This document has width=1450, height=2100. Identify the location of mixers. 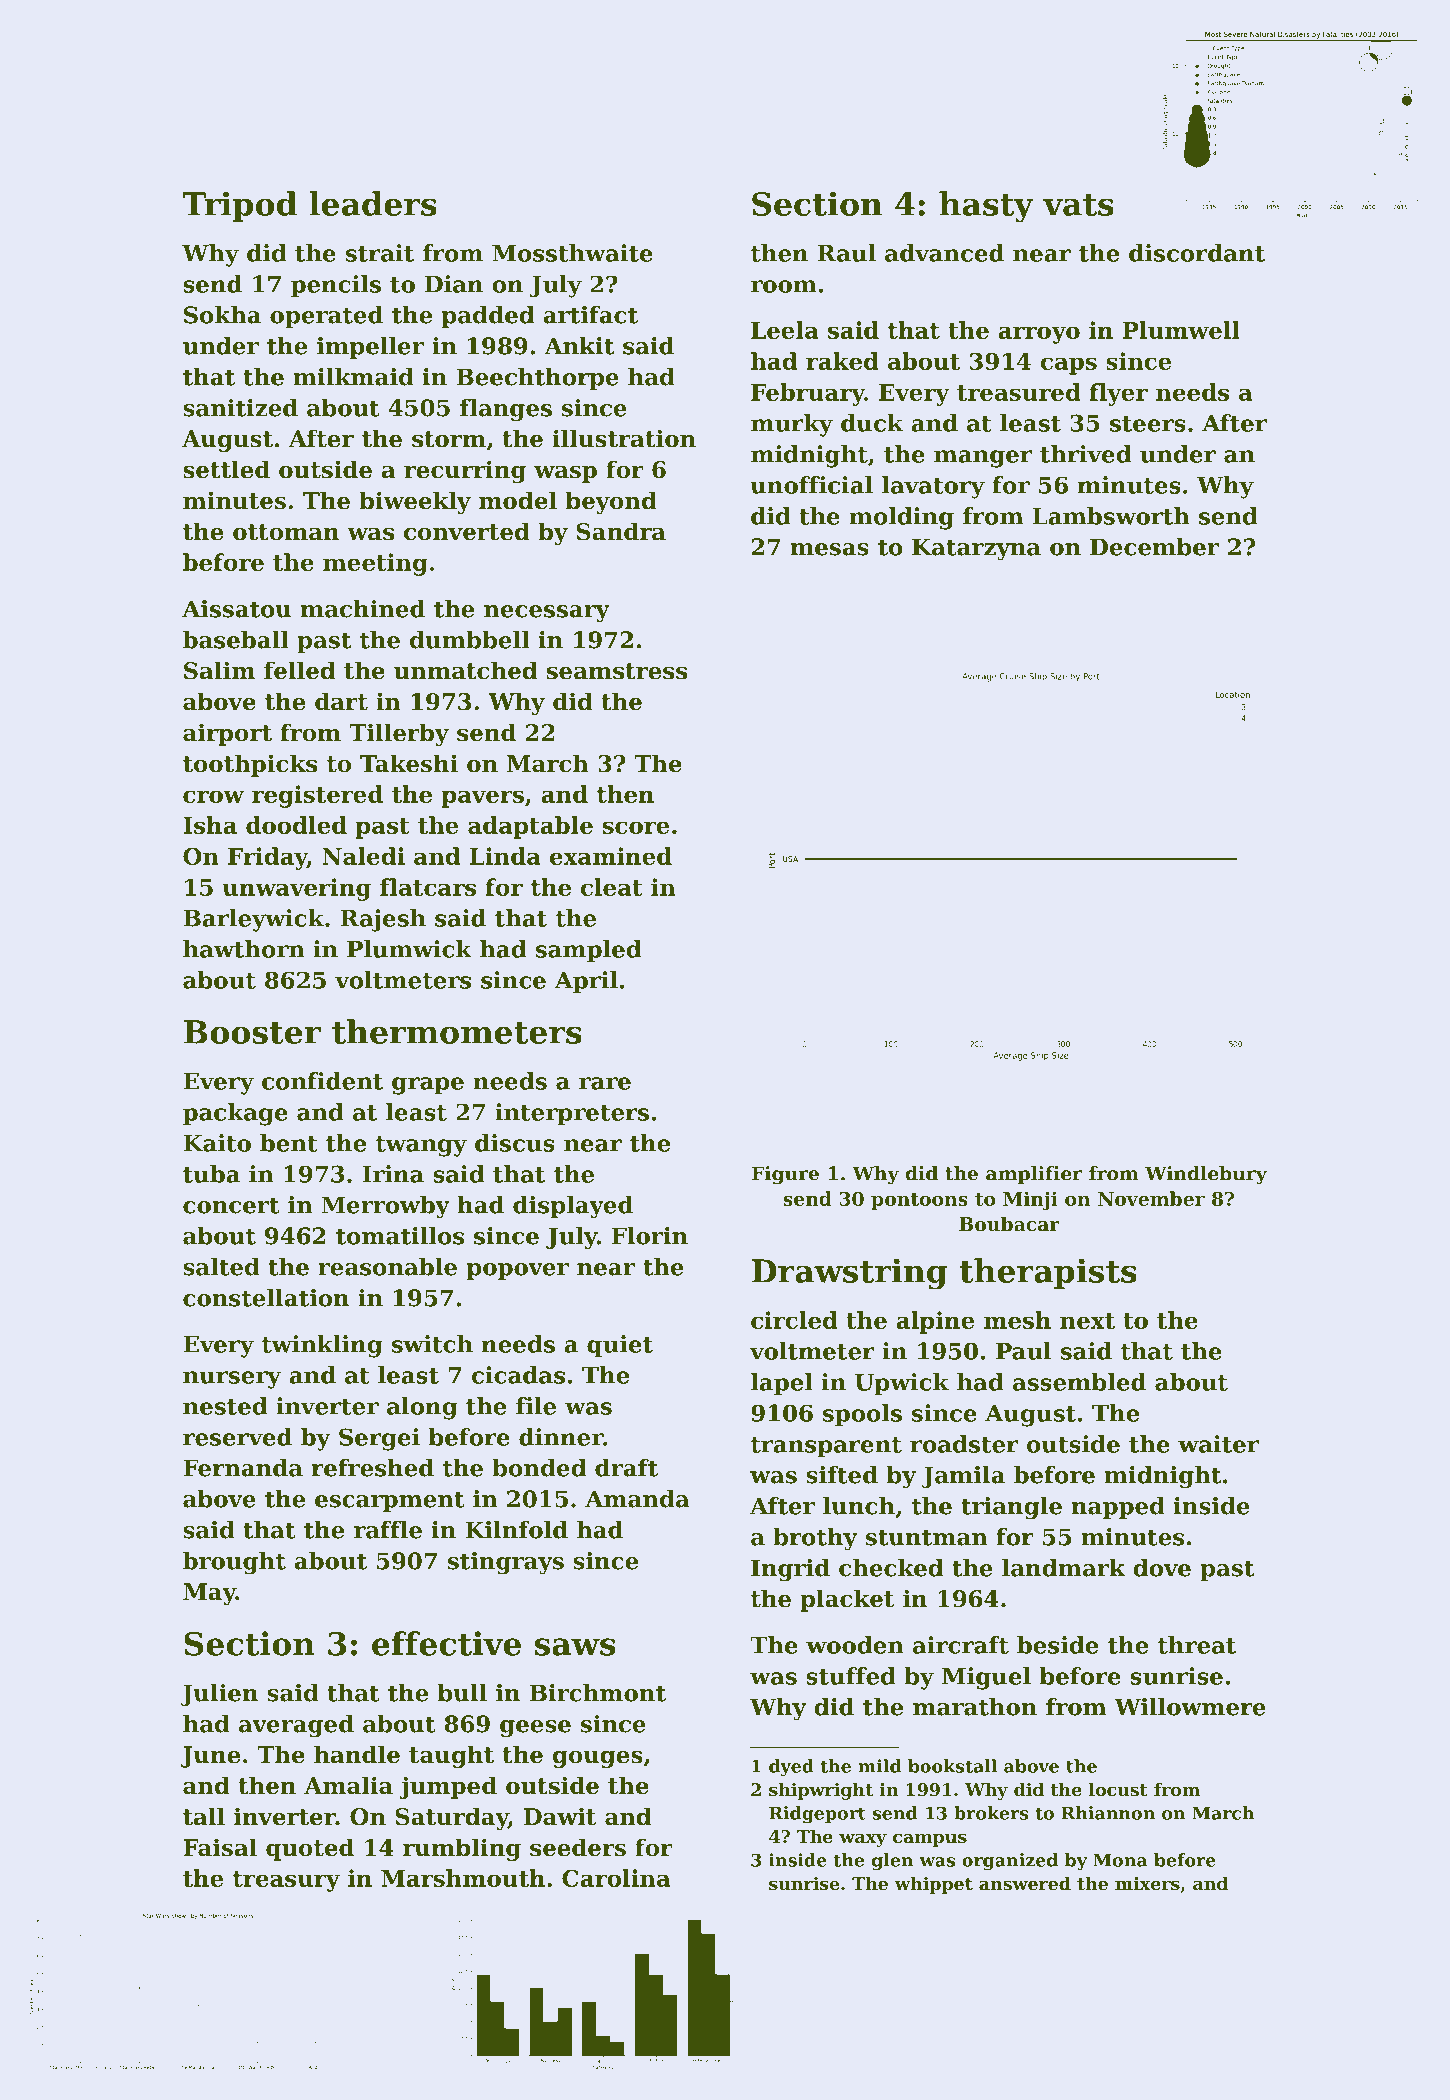
(1147, 1883).
